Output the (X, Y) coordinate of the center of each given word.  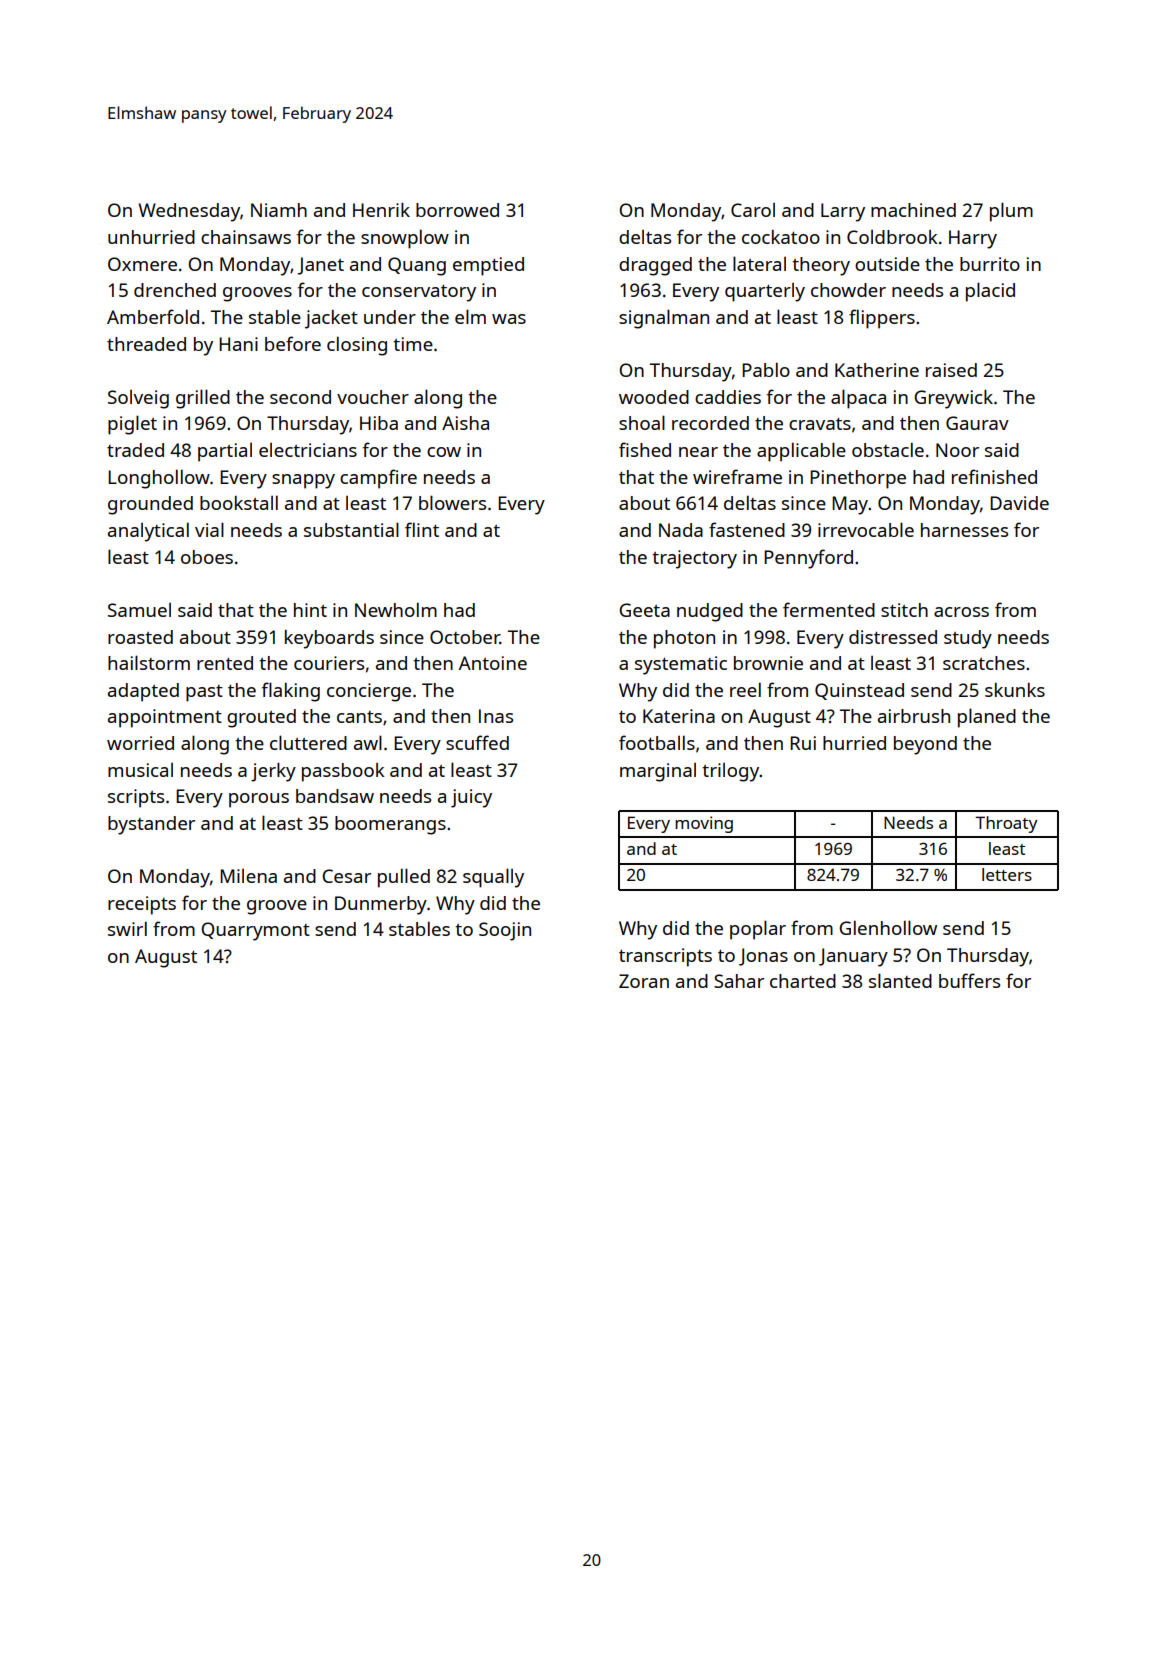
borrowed (457, 210)
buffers (969, 980)
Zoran (644, 981)
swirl (127, 928)
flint (422, 529)
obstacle (888, 449)
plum (1011, 212)
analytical (148, 532)
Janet (321, 266)
